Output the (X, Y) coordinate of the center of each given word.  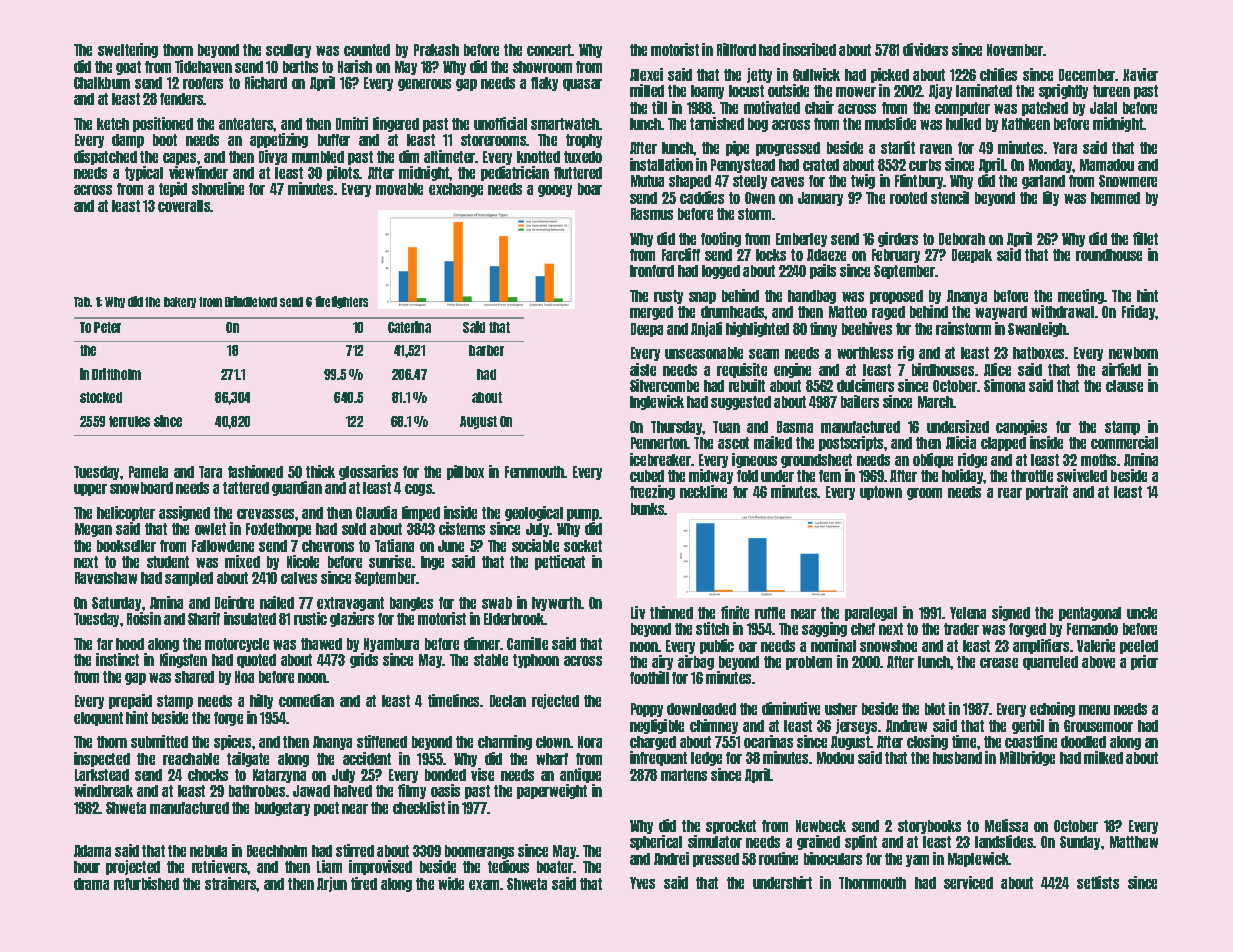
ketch (113, 124)
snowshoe (888, 646)
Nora (590, 742)
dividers (925, 49)
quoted (256, 661)
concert (549, 50)
